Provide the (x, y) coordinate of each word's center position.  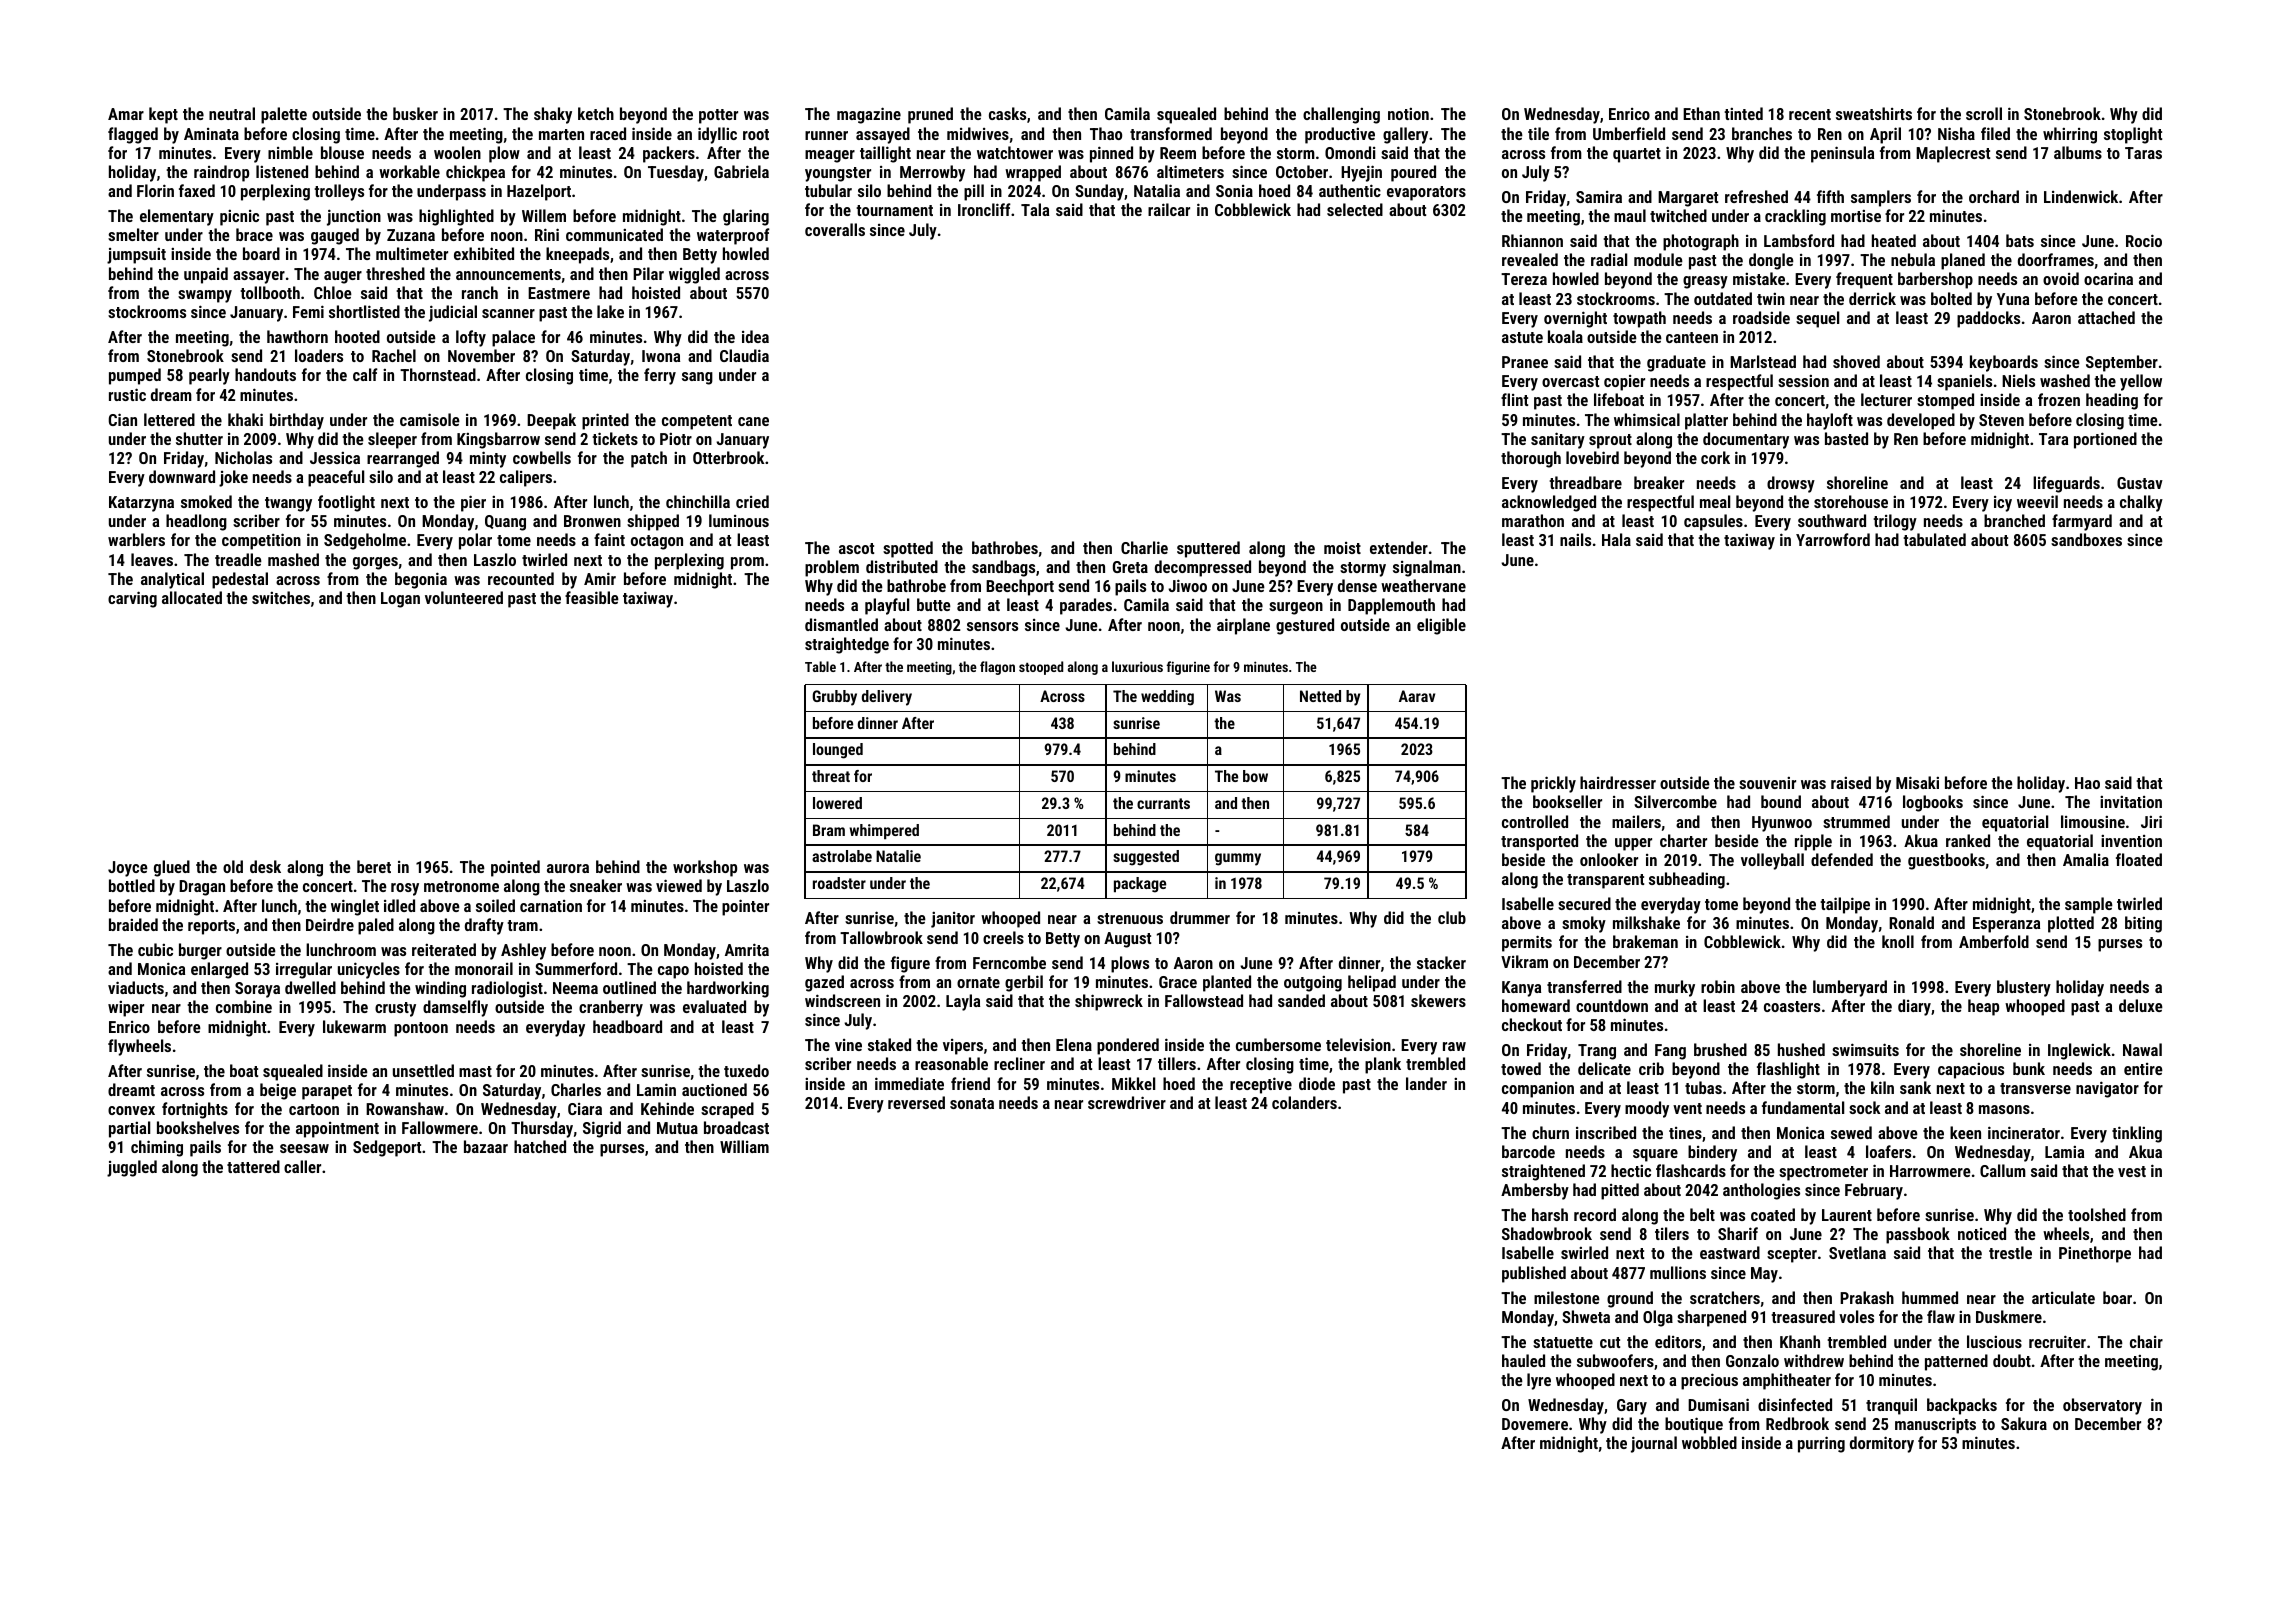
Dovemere (1535, 1424)
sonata (972, 1103)
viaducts (136, 987)
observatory (2102, 1406)
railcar (1169, 209)
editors (1678, 1341)
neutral (232, 113)
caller (302, 1166)
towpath (1639, 319)
